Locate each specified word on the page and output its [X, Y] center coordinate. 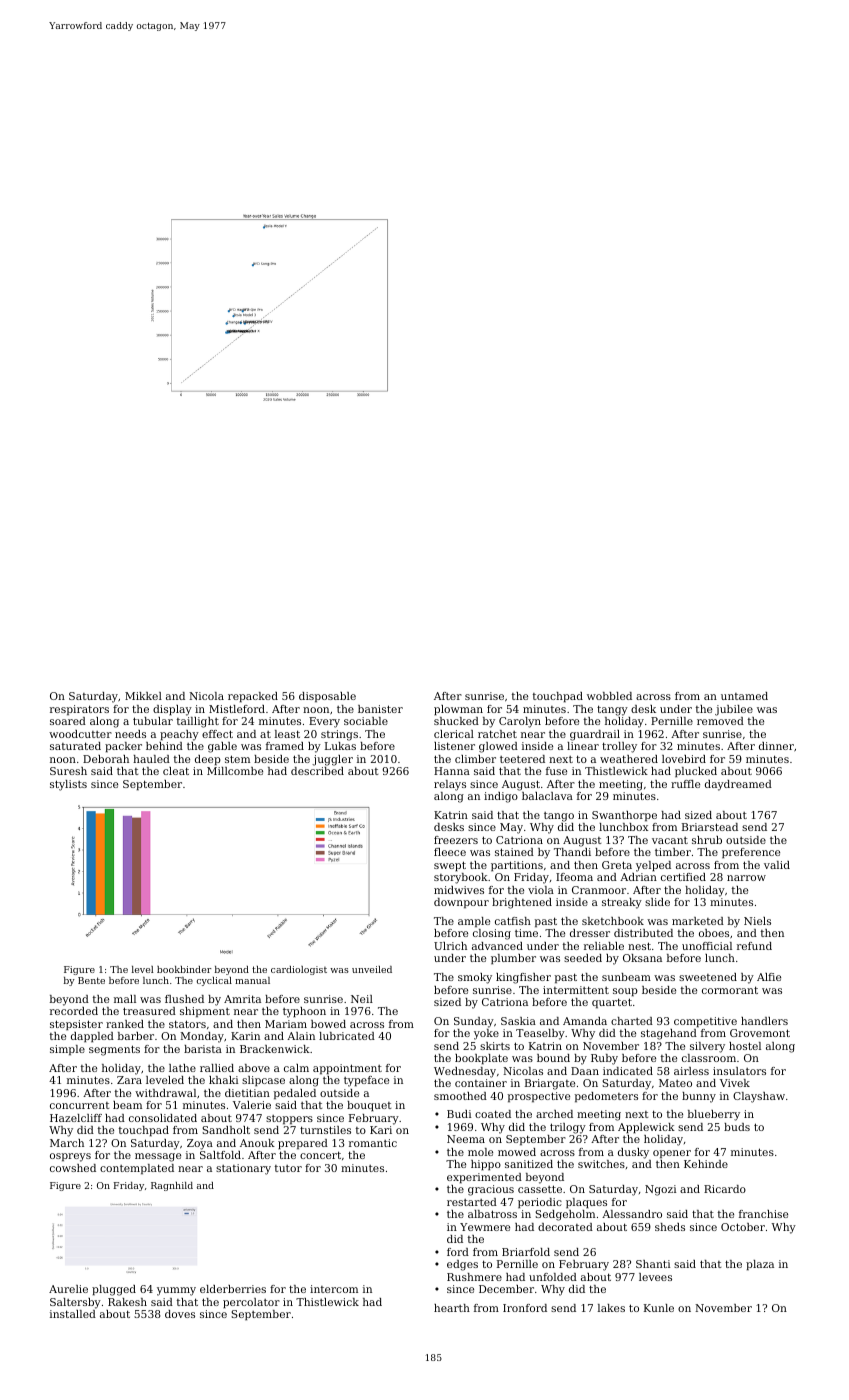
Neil [362, 999]
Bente [91, 980]
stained [514, 852]
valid [777, 865]
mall [125, 999]
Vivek [735, 1083]
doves [180, 1314]
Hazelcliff [76, 1118]
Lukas [340, 746]
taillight [198, 722]
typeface [366, 1081]
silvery [707, 1047]
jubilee [734, 710]
